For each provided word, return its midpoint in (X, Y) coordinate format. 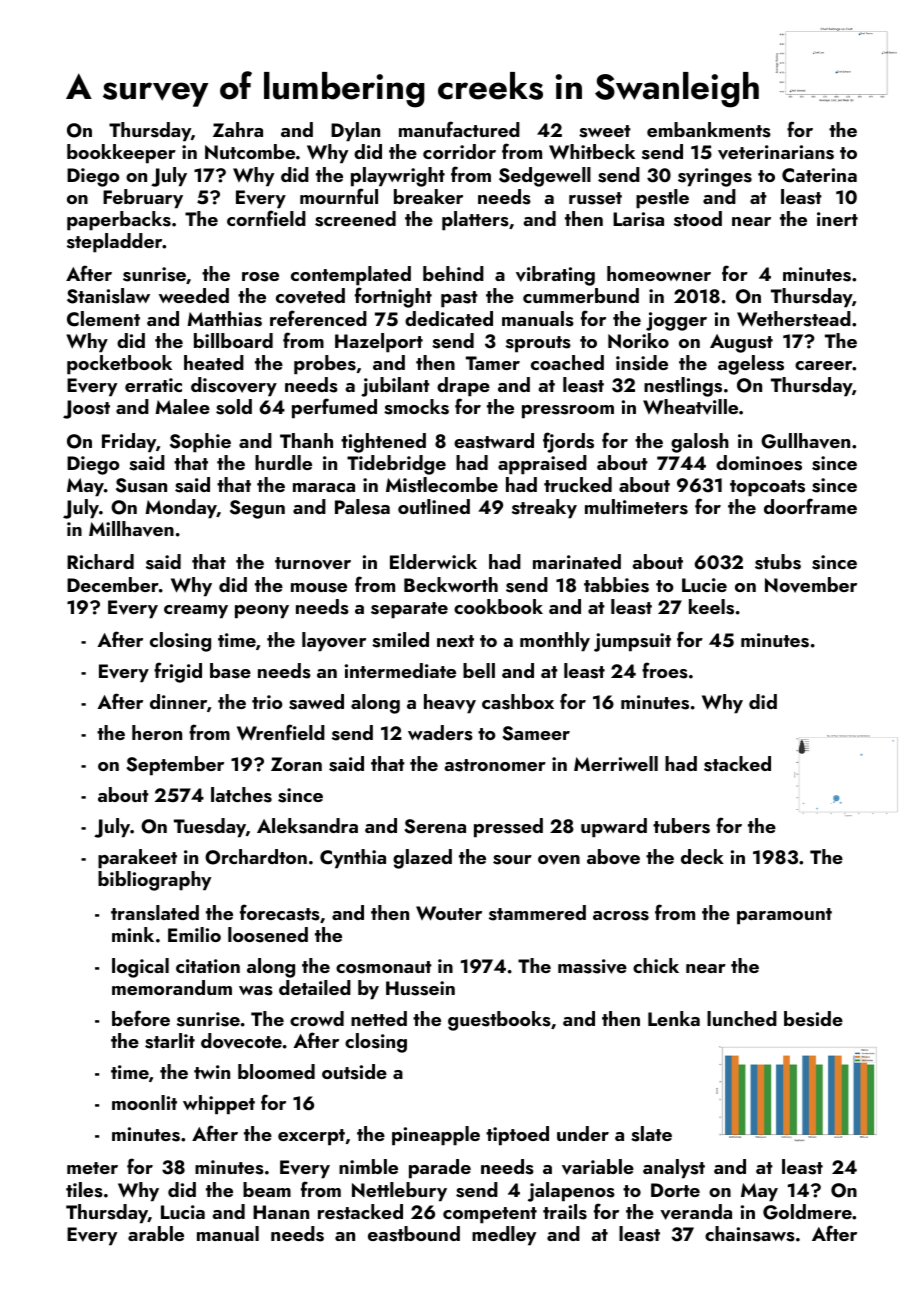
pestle (662, 199)
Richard (100, 561)
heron (157, 732)
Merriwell (616, 763)
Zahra (238, 129)
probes (325, 365)
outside (354, 1072)
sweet (605, 131)
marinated (577, 561)
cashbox (518, 702)
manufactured (459, 129)
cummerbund (581, 295)
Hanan (281, 1212)
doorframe (810, 506)
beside (813, 1019)
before (141, 1018)
